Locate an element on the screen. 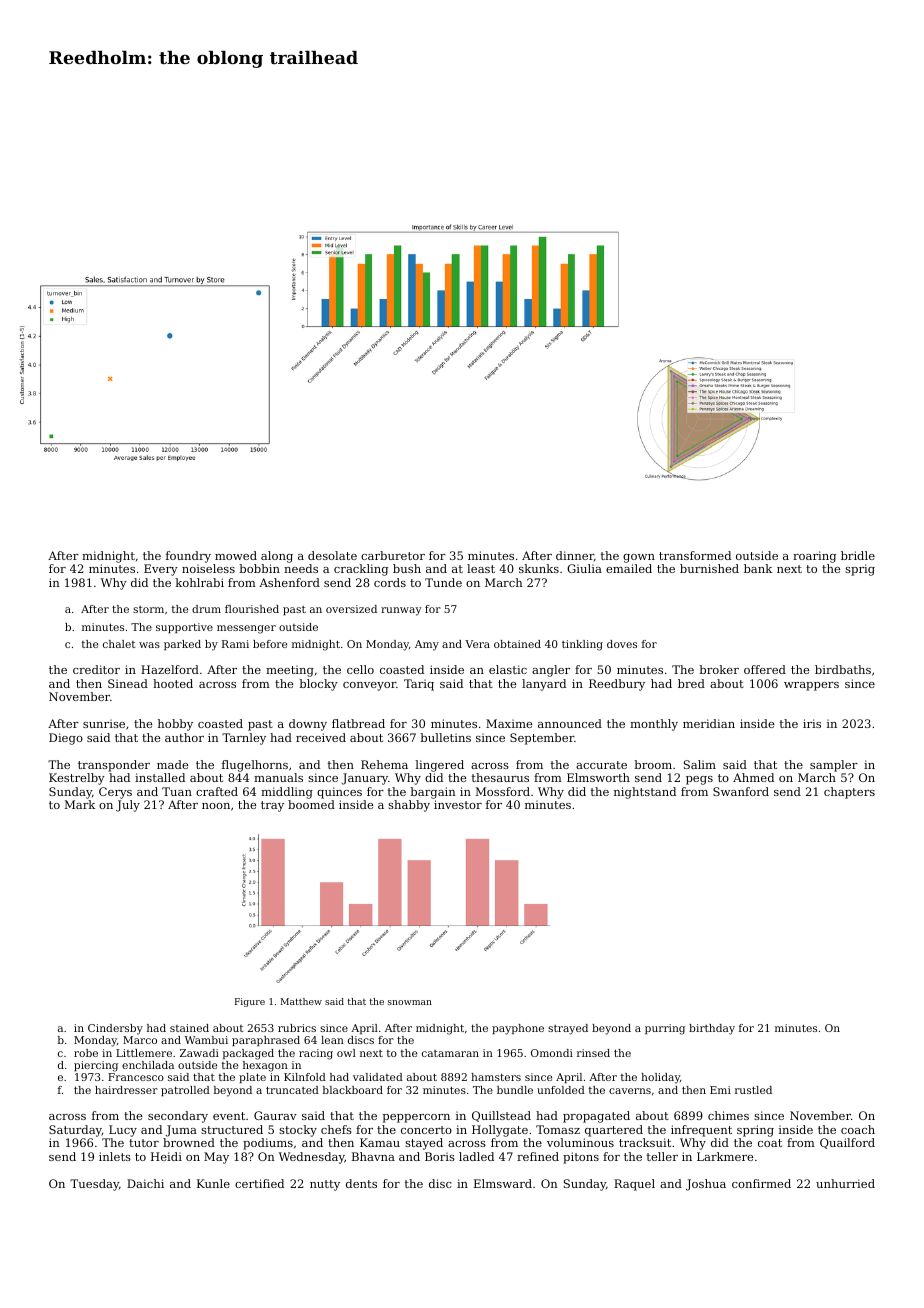 The image size is (924, 1308). Mark is located at coordinates (80, 804).
